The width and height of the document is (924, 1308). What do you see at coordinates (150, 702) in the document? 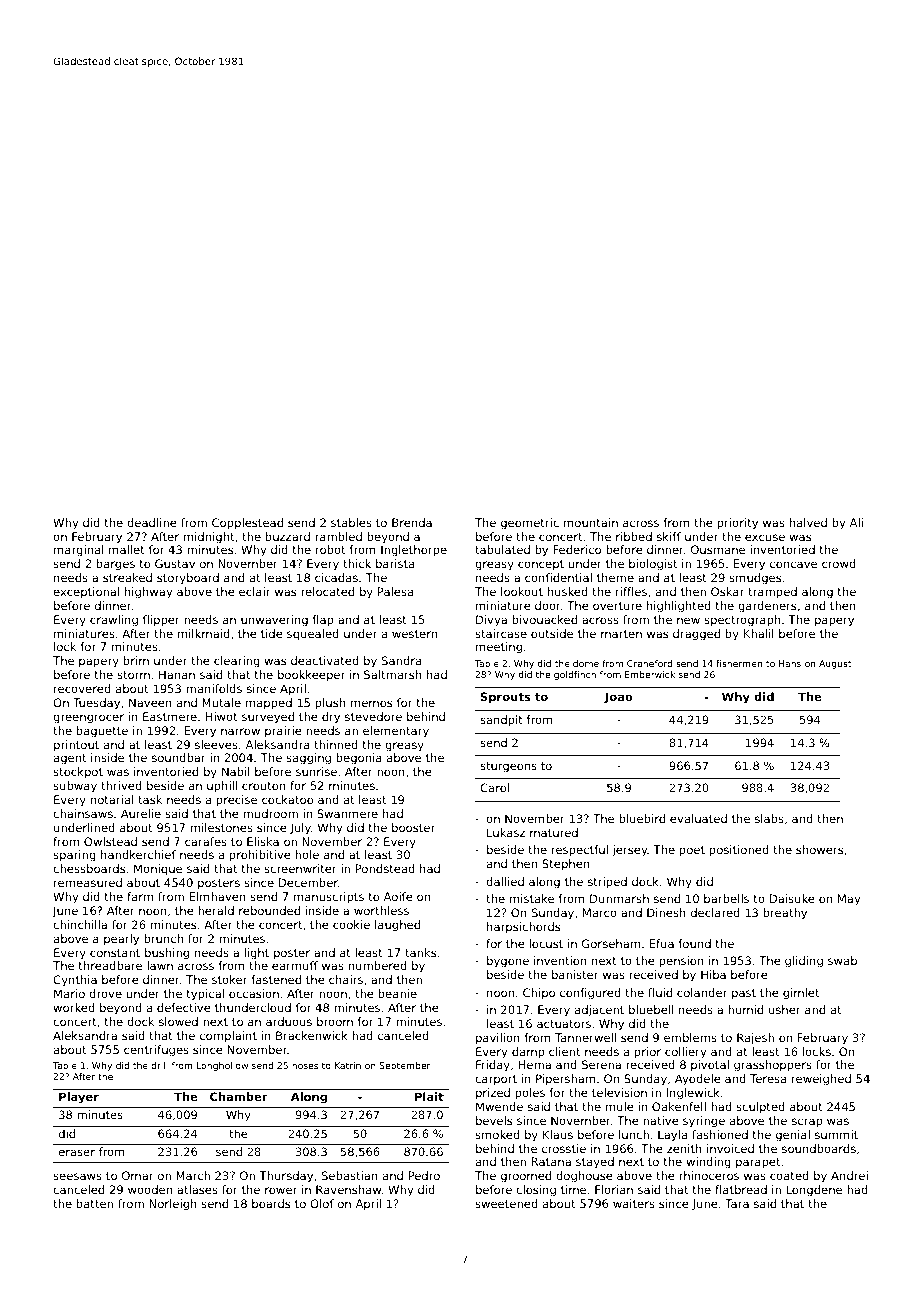
I see `Naveen` at bounding box center [150, 702].
